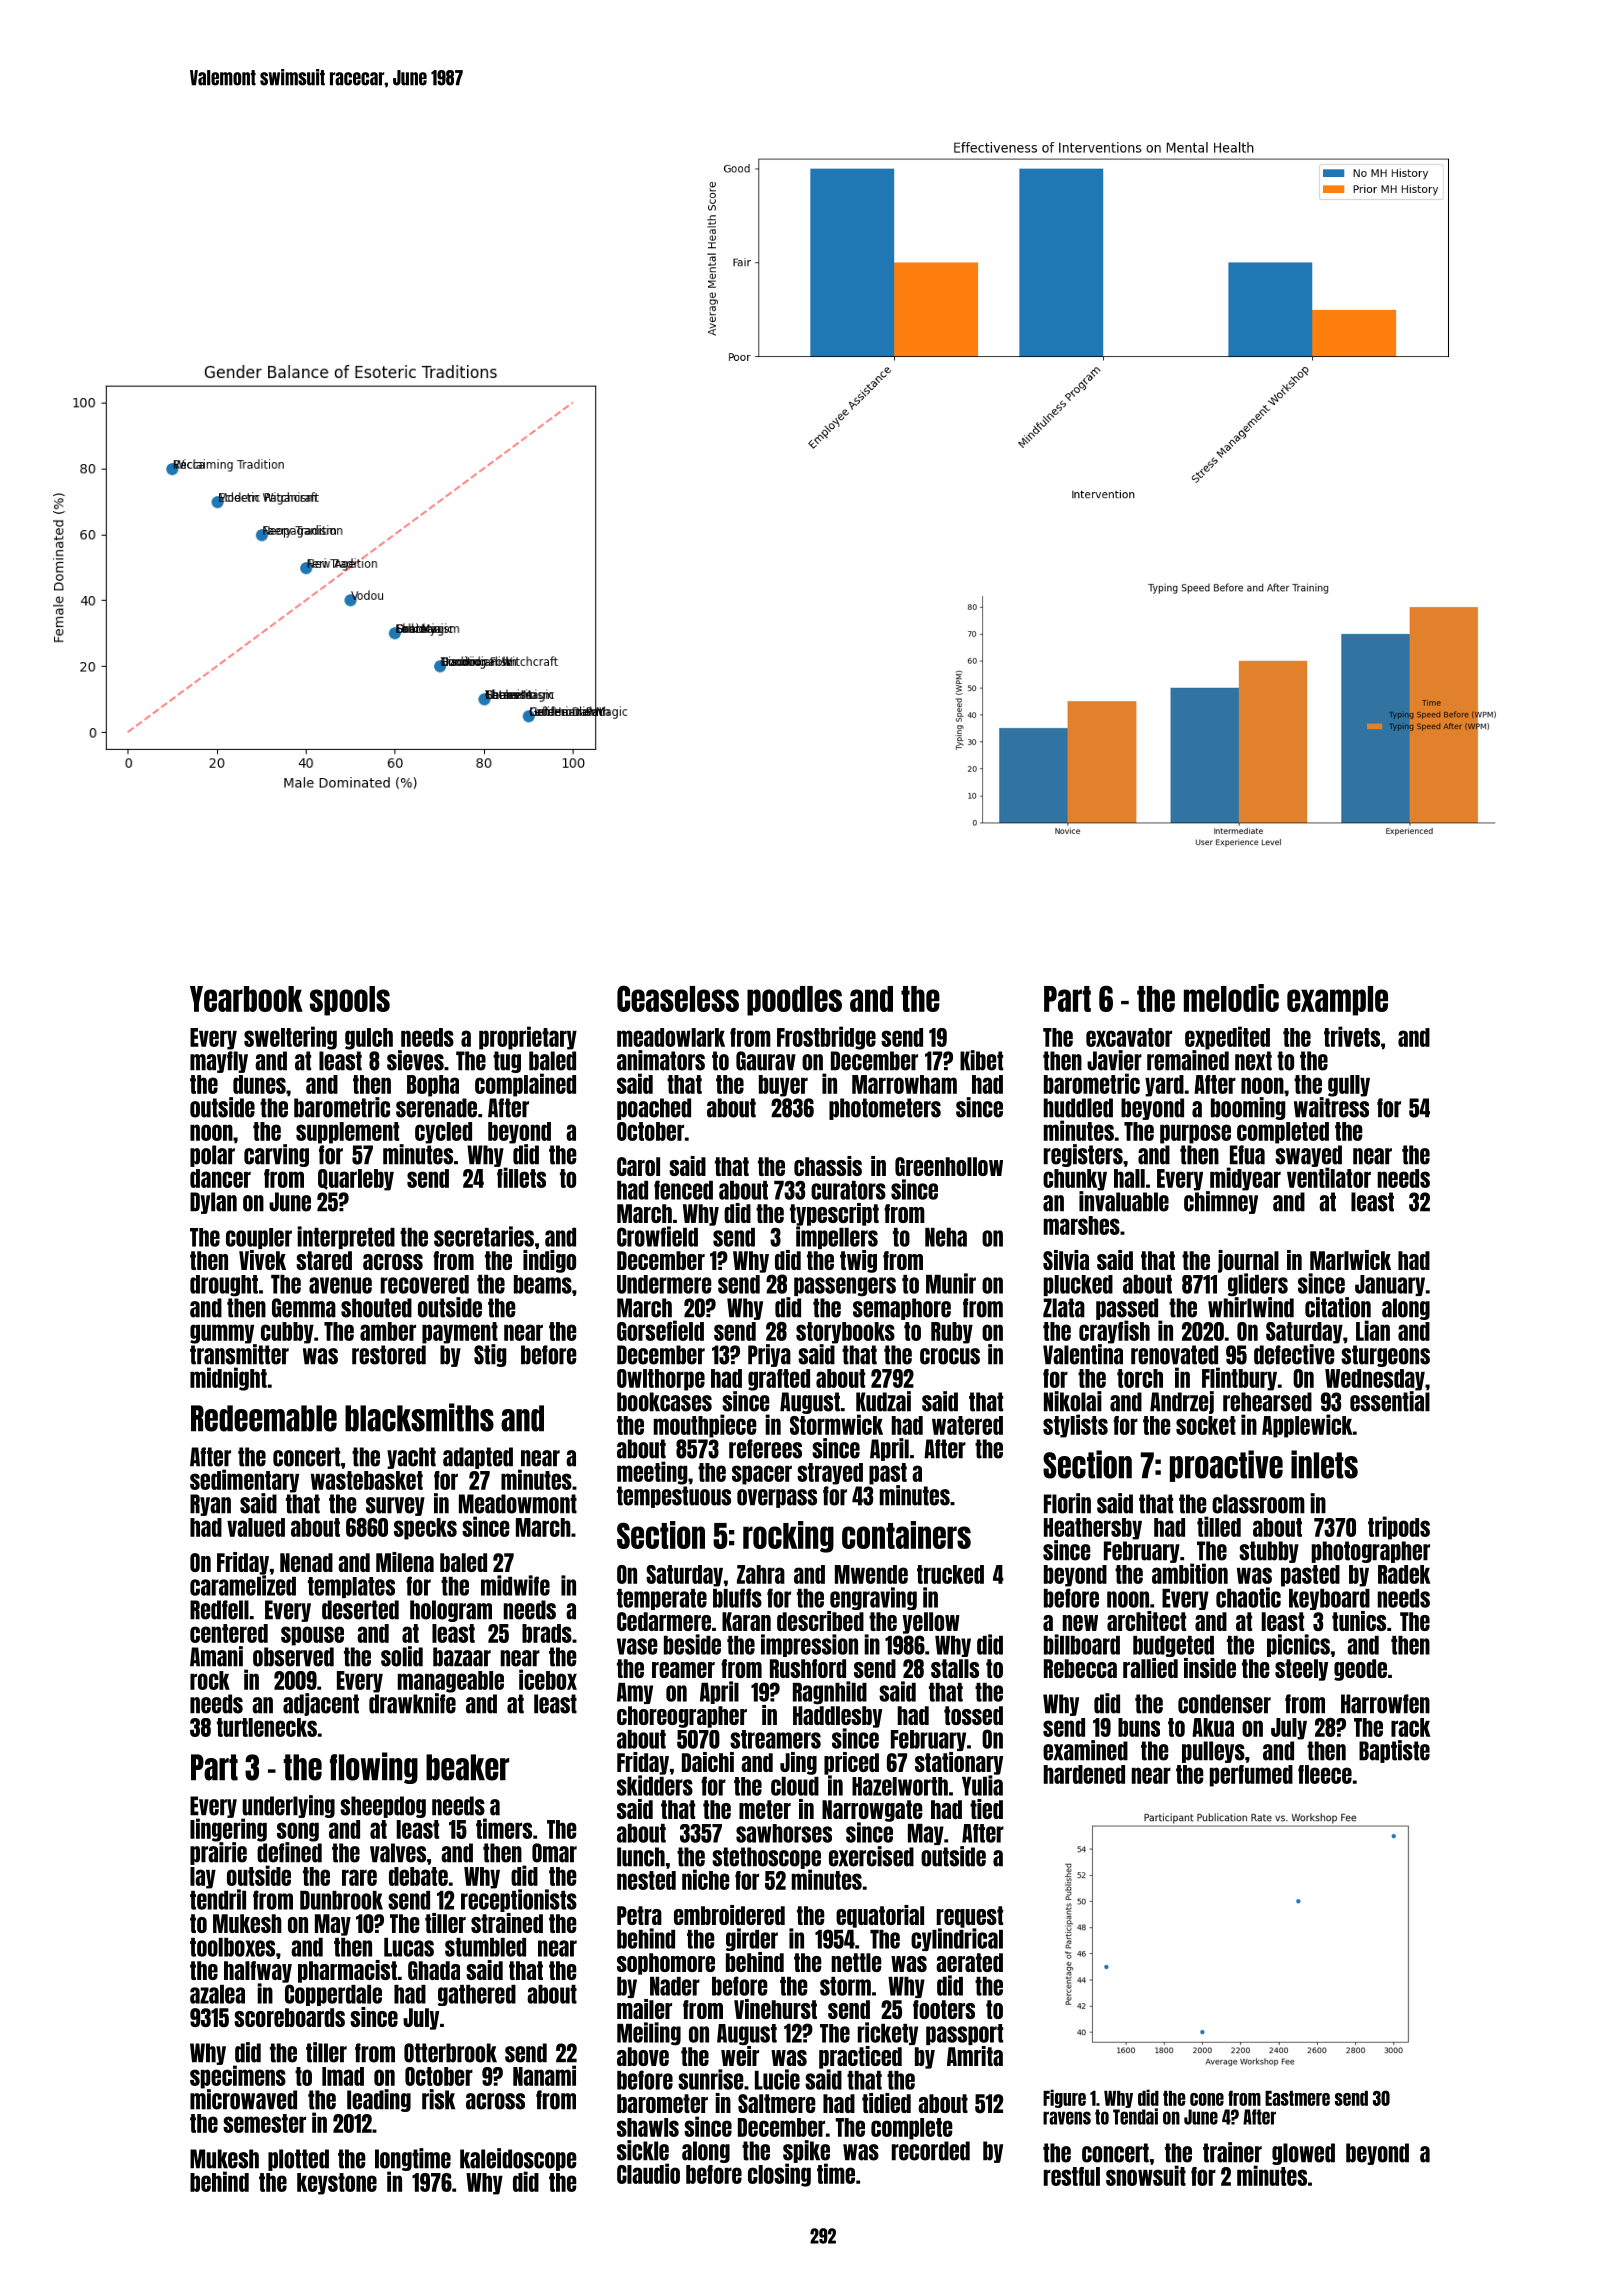  I want to click on cubby, so click(287, 1333).
